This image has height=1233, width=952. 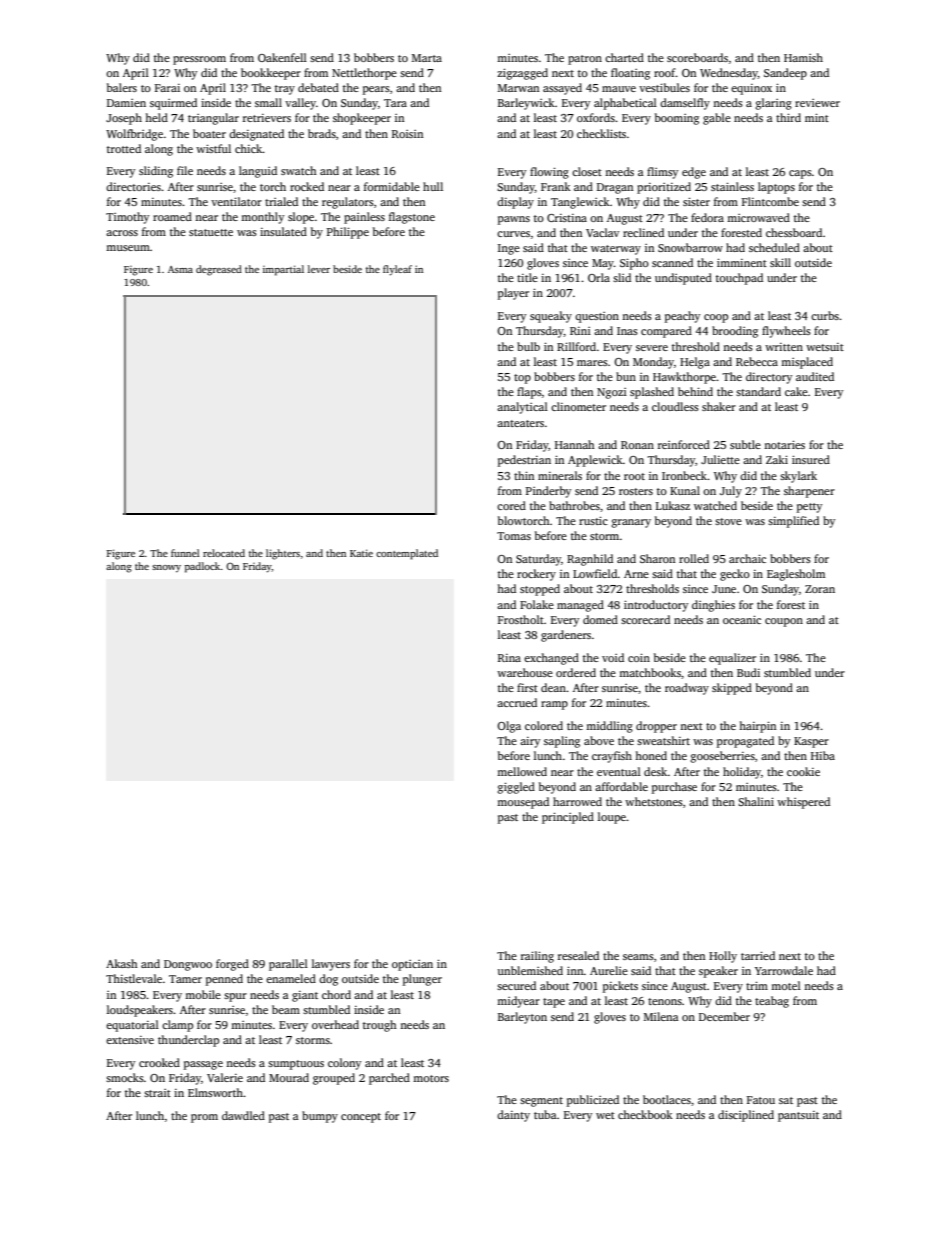 What do you see at coordinates (407, 554) in the image?
I see `contemplated` at bounding box center [407, 554].
